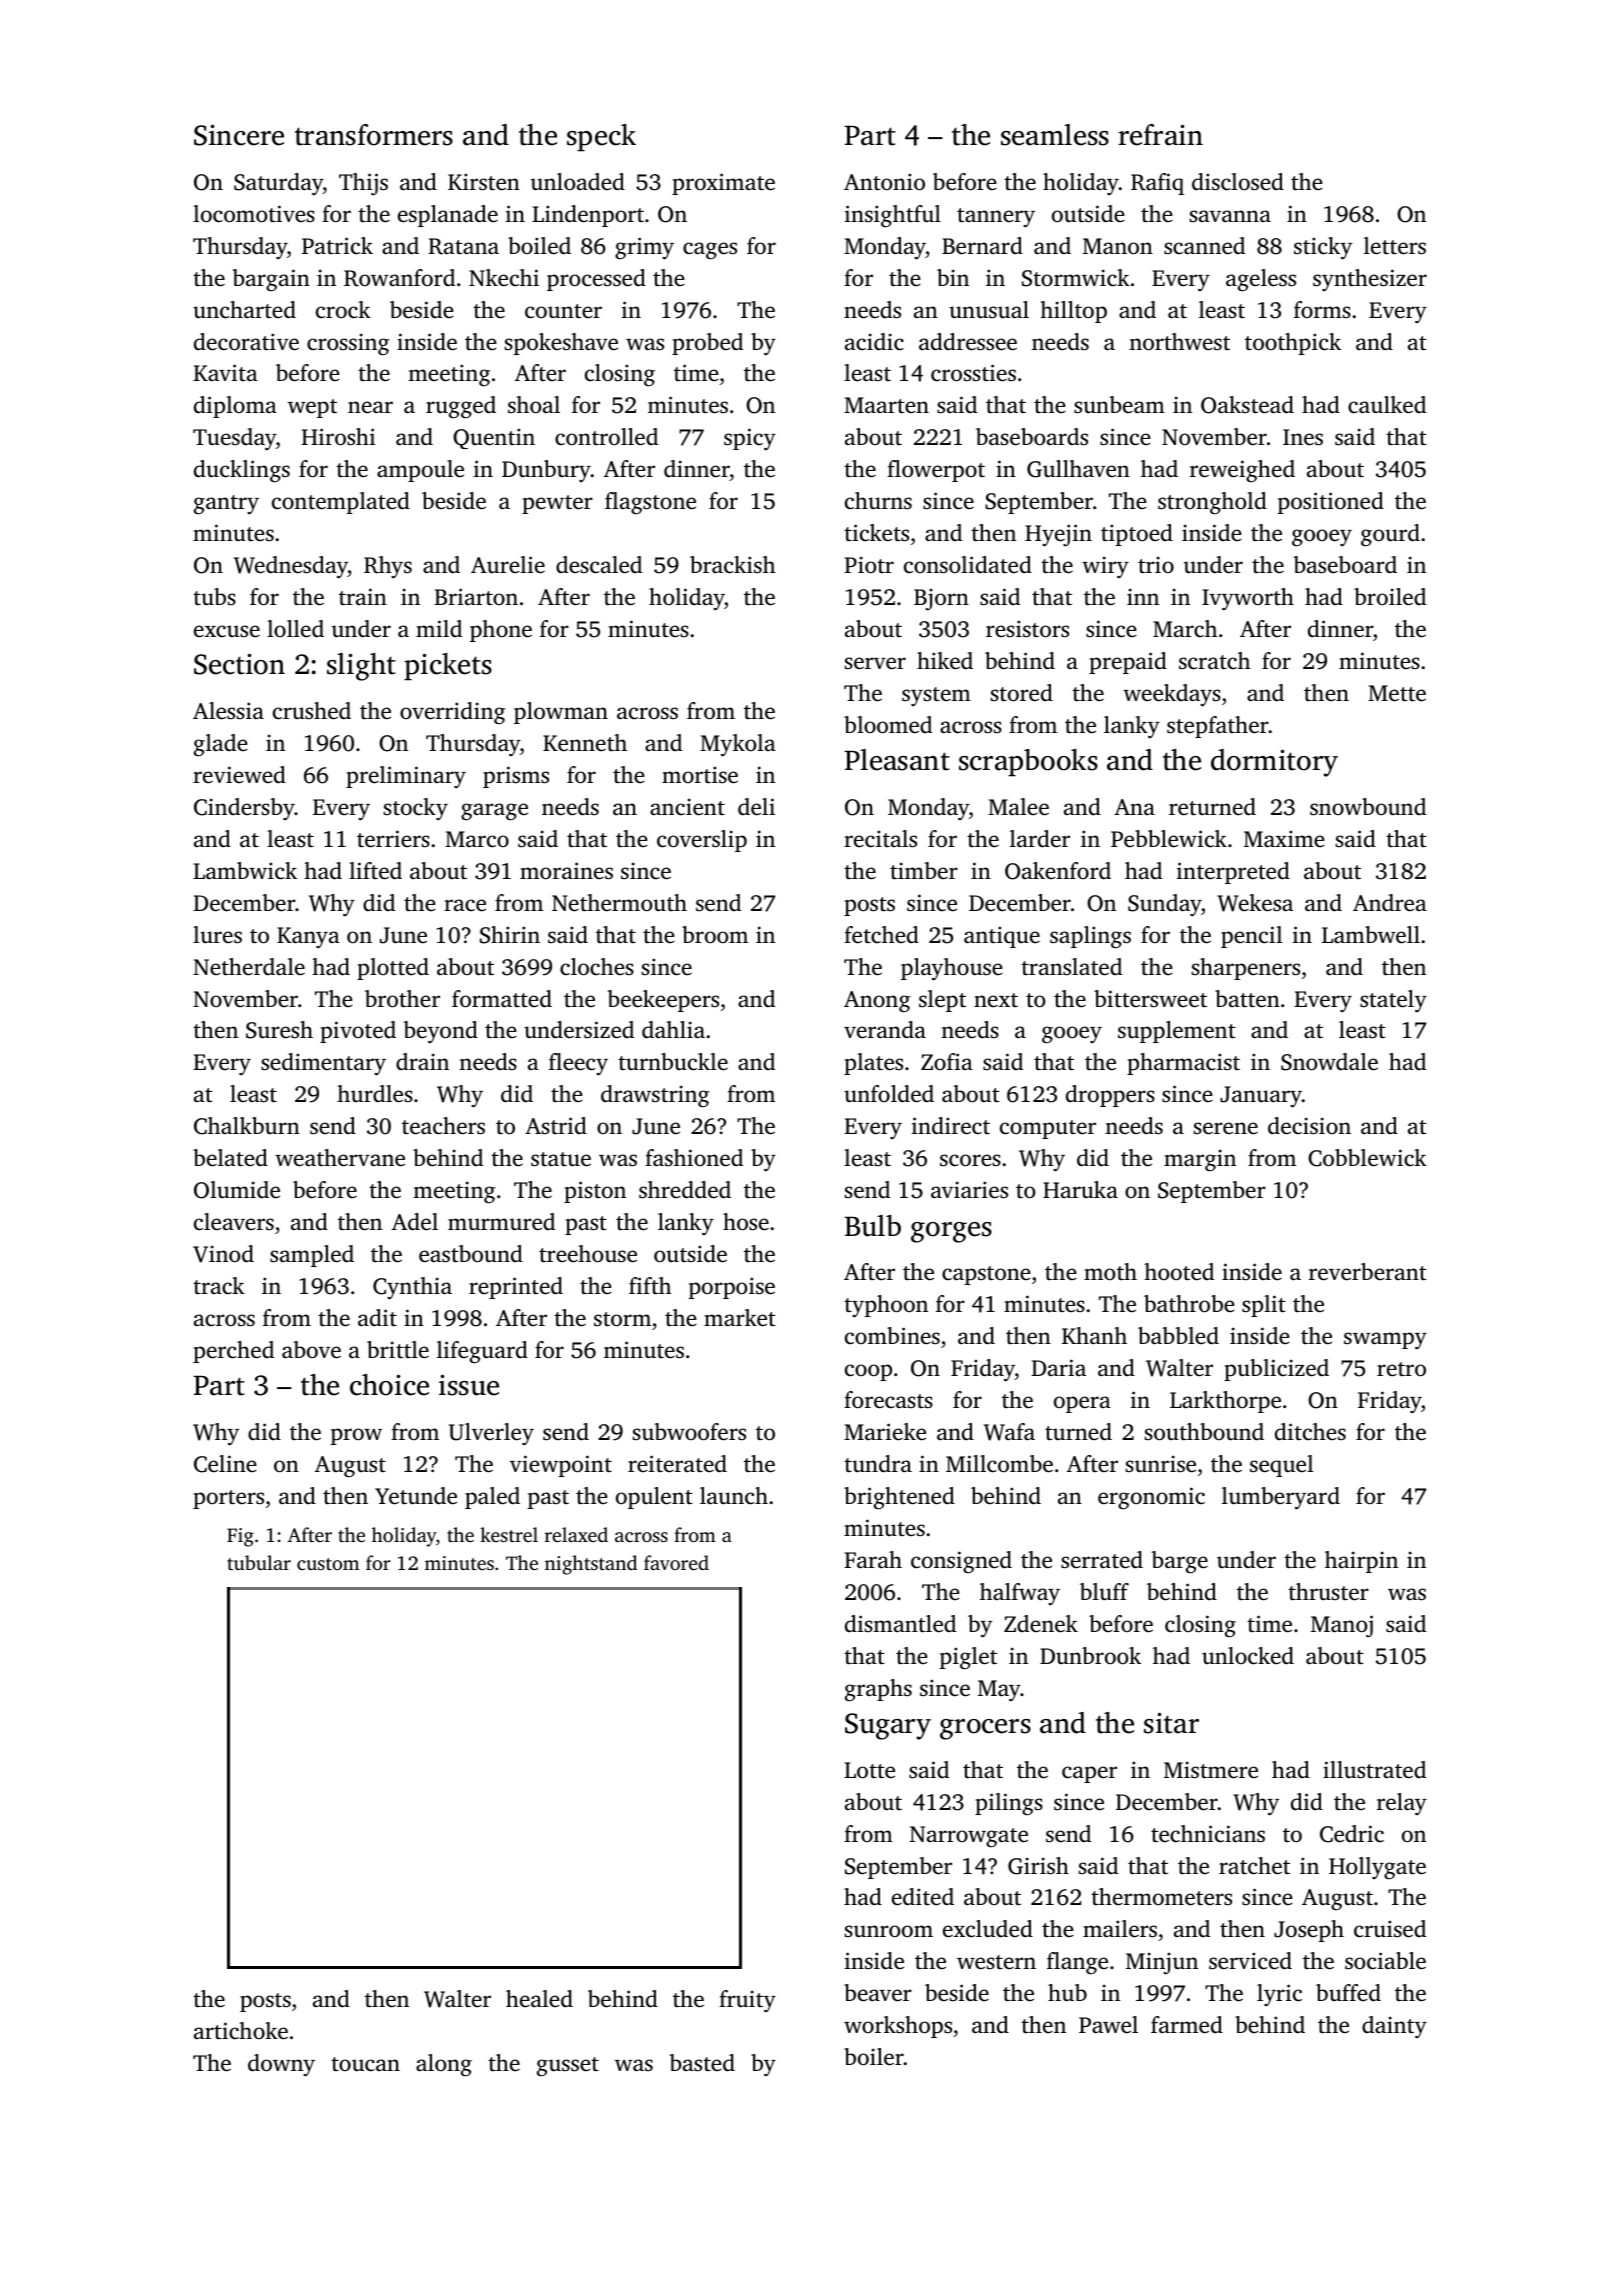 This screenshot has width=1620, height=2292. I want to click on transformers, so click(374, 135).
